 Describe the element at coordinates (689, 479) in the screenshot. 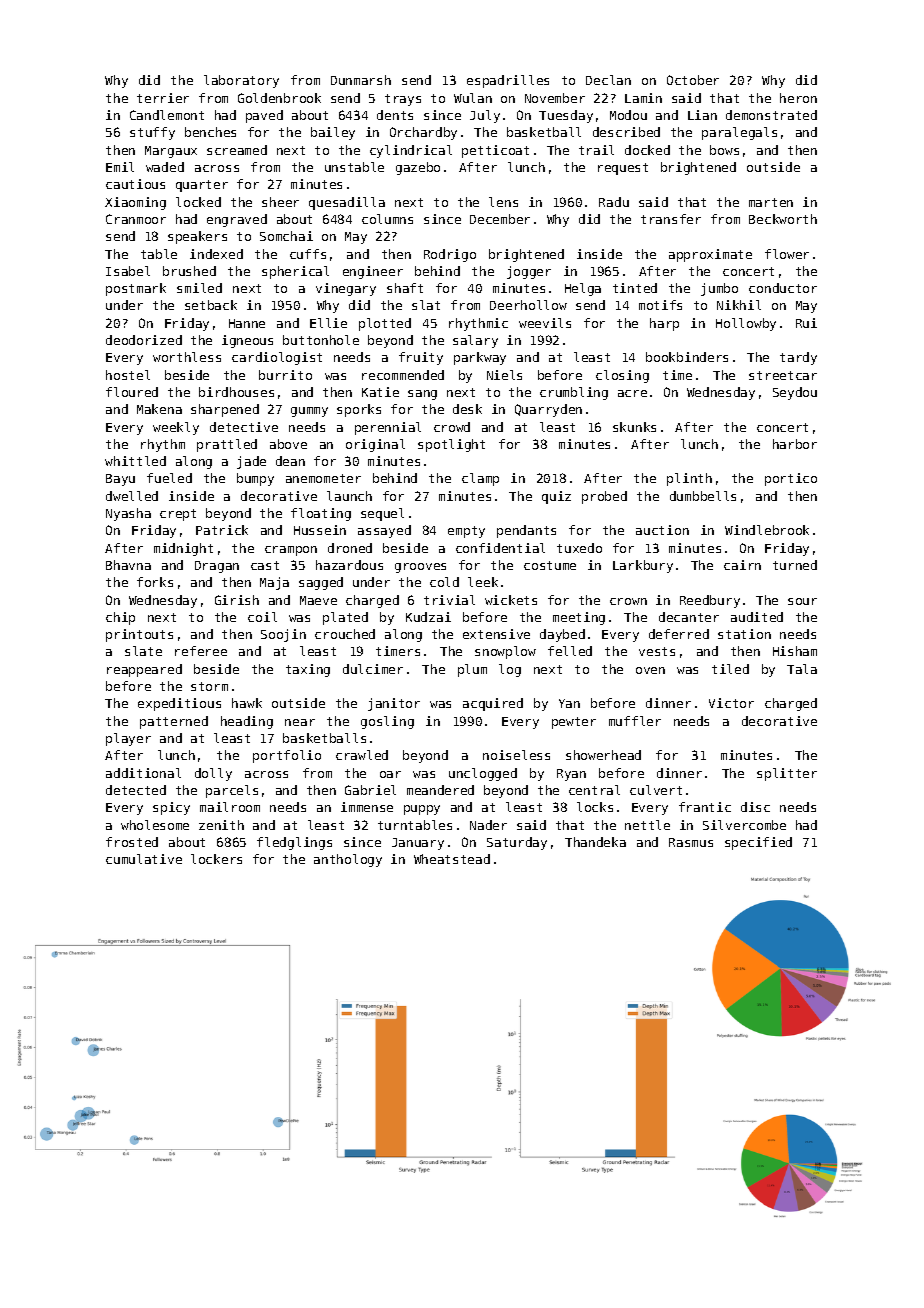

I see `plinth` at that location.
